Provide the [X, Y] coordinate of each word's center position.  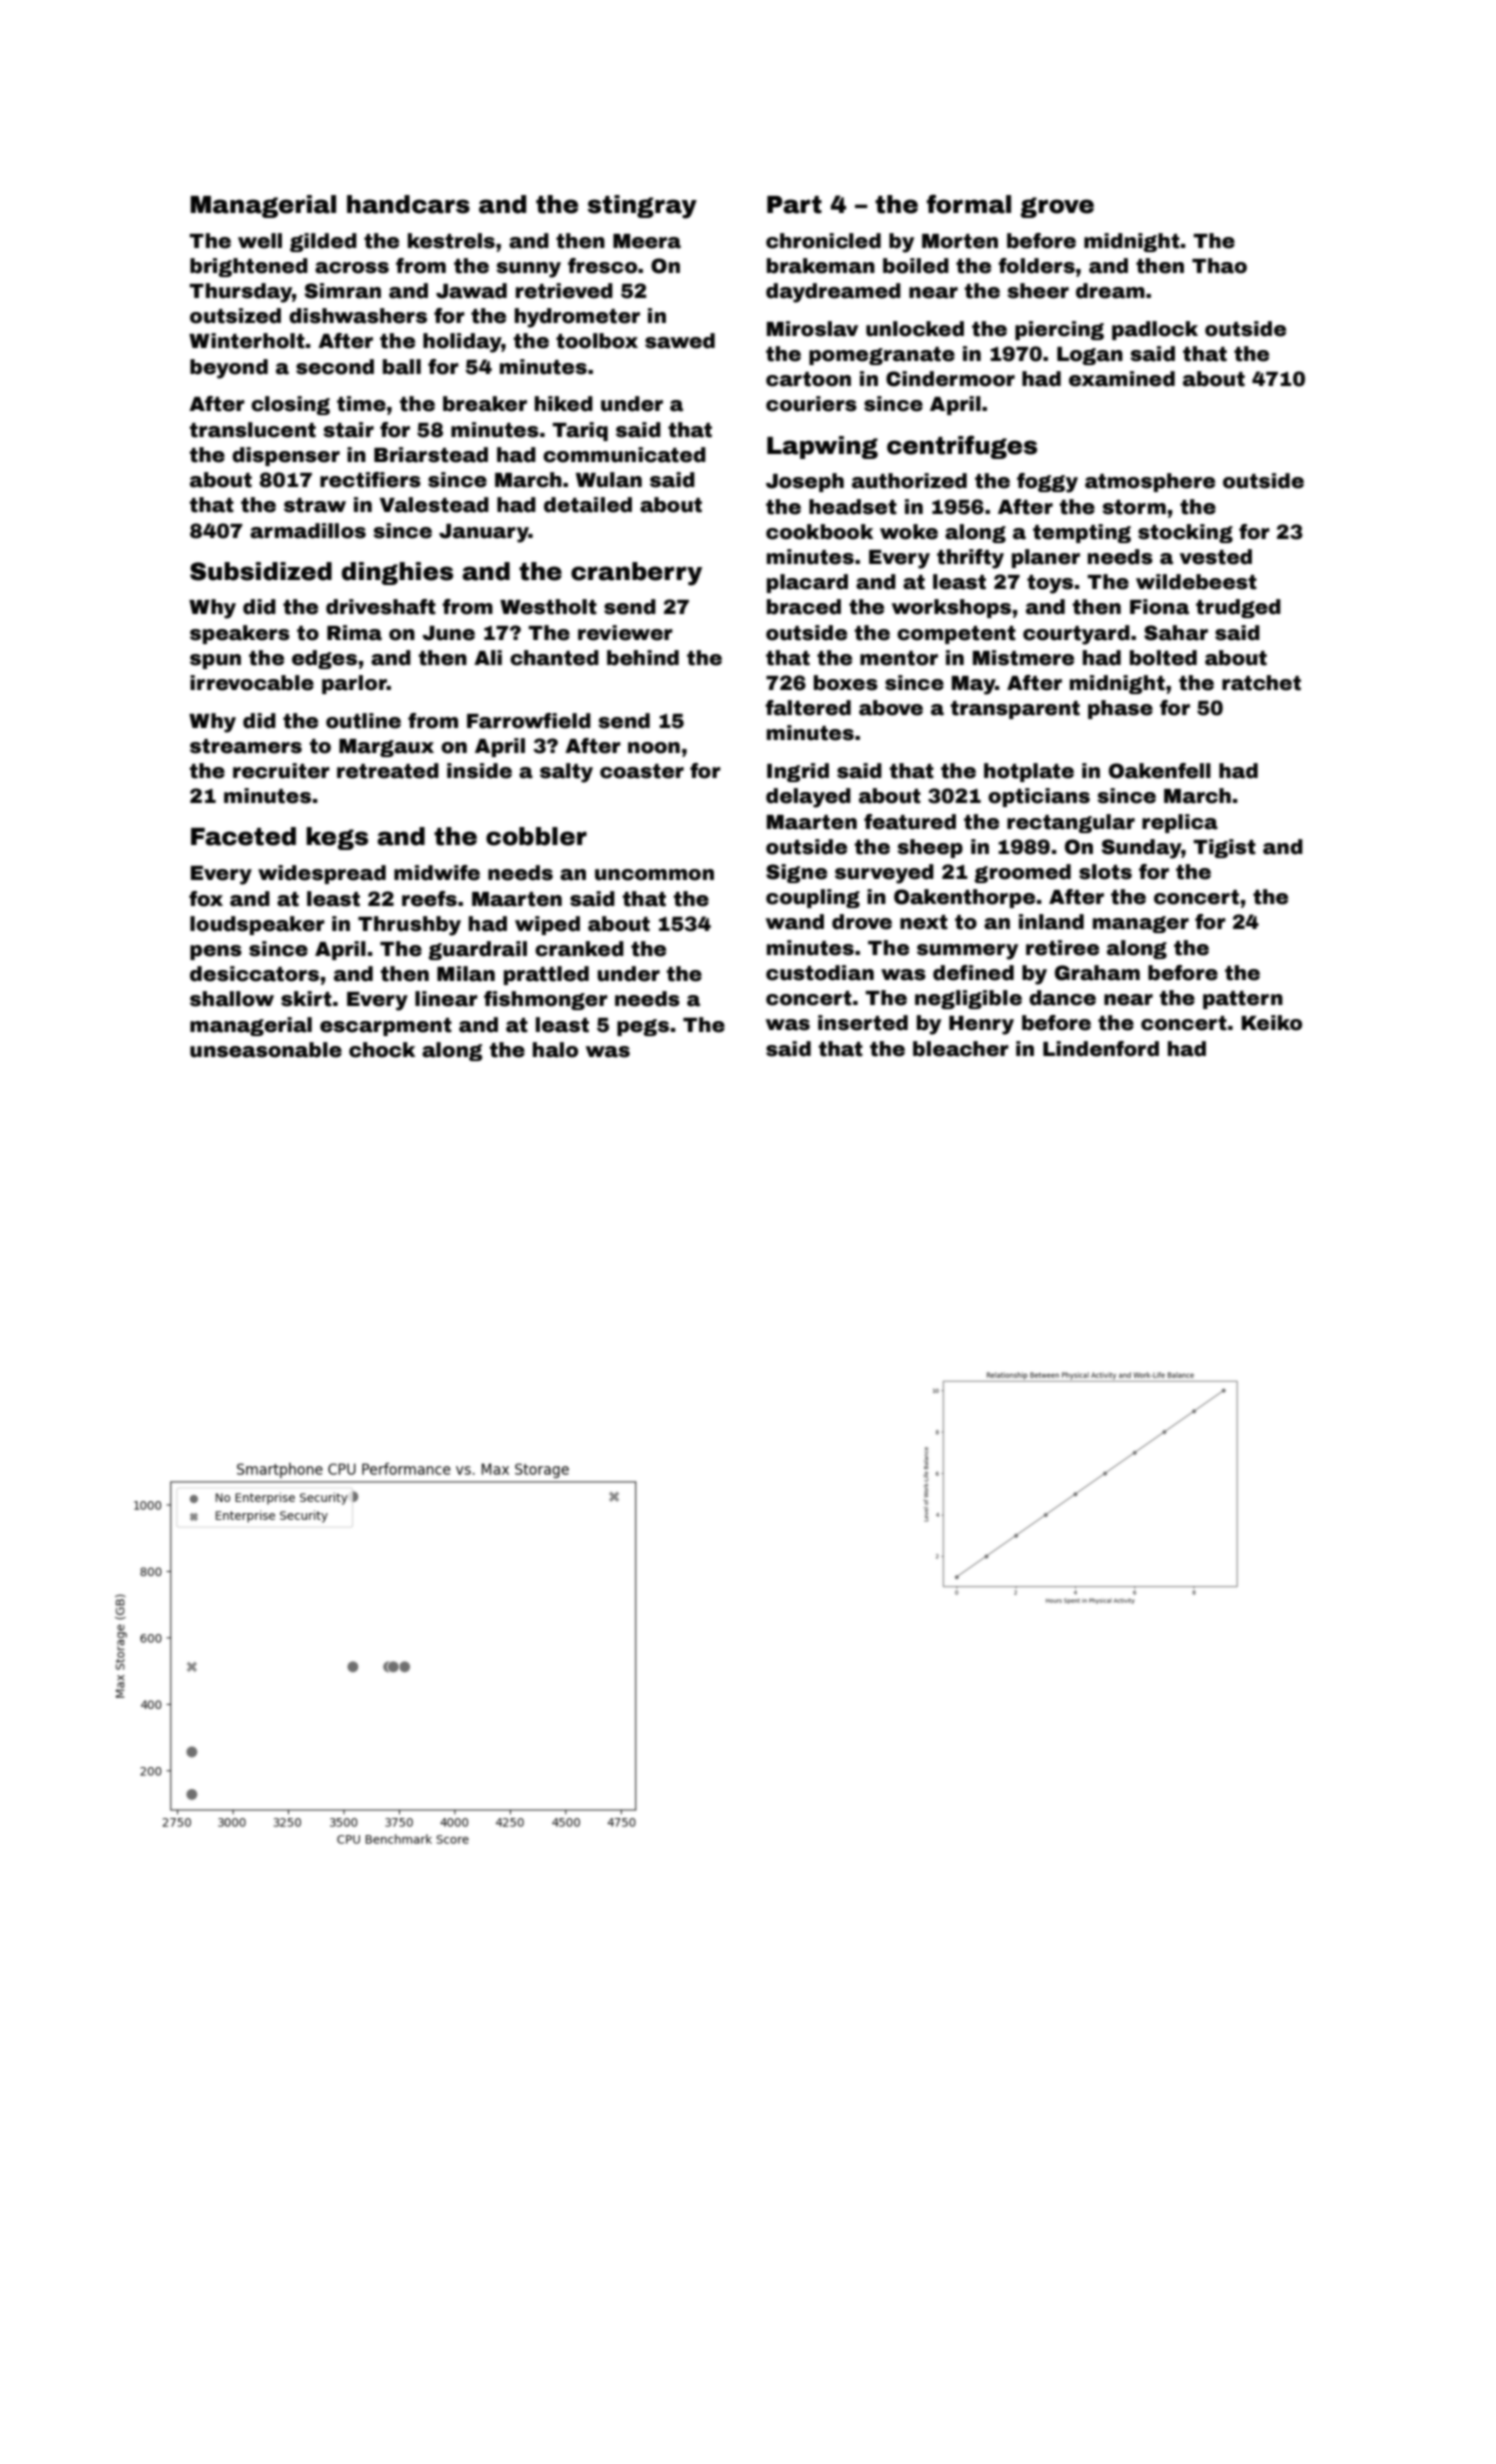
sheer [1038, 291]
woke [909, 532]
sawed [680, 341]
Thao [1219, 266]
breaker [485, 404]
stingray [642, 207]
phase [1120, 709]
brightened [249, 267]
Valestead [434, 505]
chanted [554, 658]
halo [555, 1050]
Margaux [386, 748]
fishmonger [546, 1000]
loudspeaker [257, 925]
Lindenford [1101, 1049]
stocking [1185, 533]
